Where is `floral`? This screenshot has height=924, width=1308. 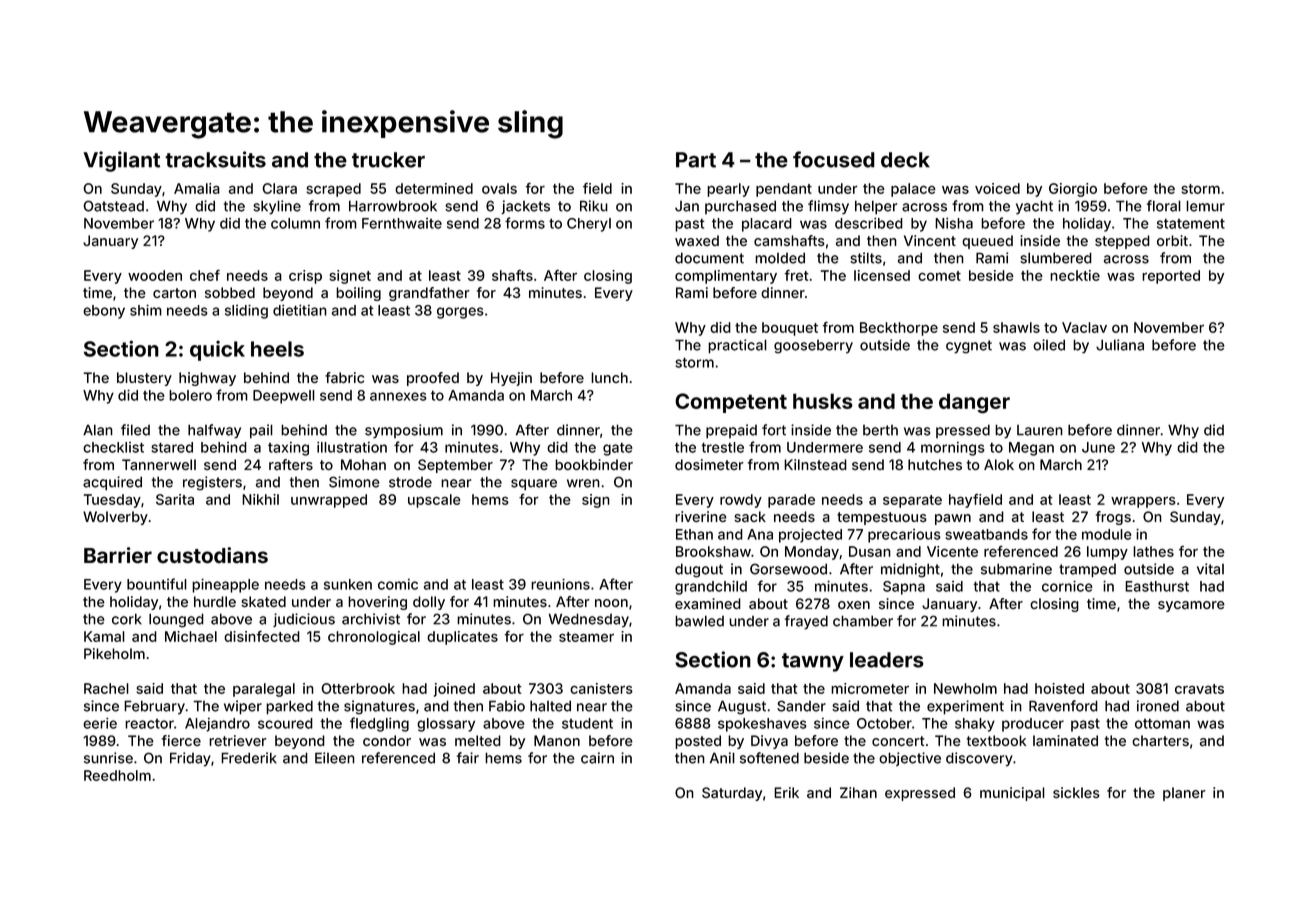 floral is located at coordinates (1164, 206).
